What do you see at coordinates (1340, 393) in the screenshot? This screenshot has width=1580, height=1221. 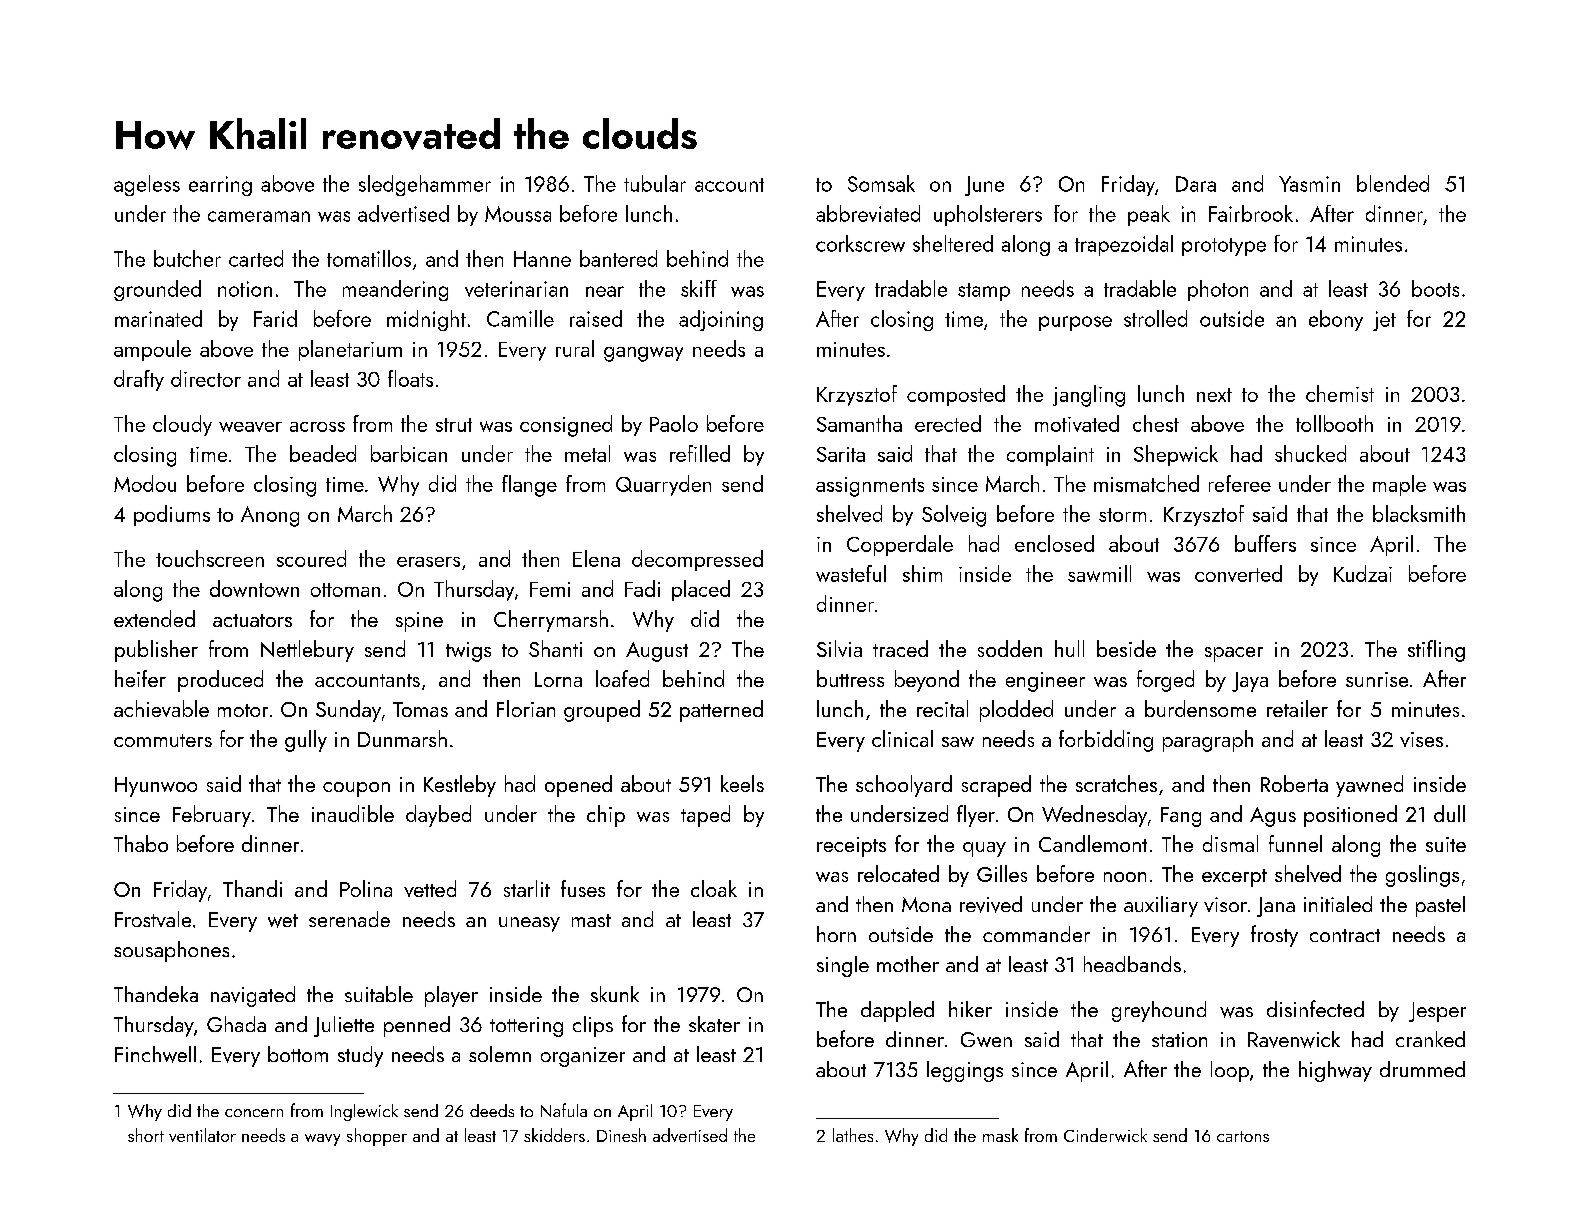 I see `chemist` at bounding box center [1340, 393].
